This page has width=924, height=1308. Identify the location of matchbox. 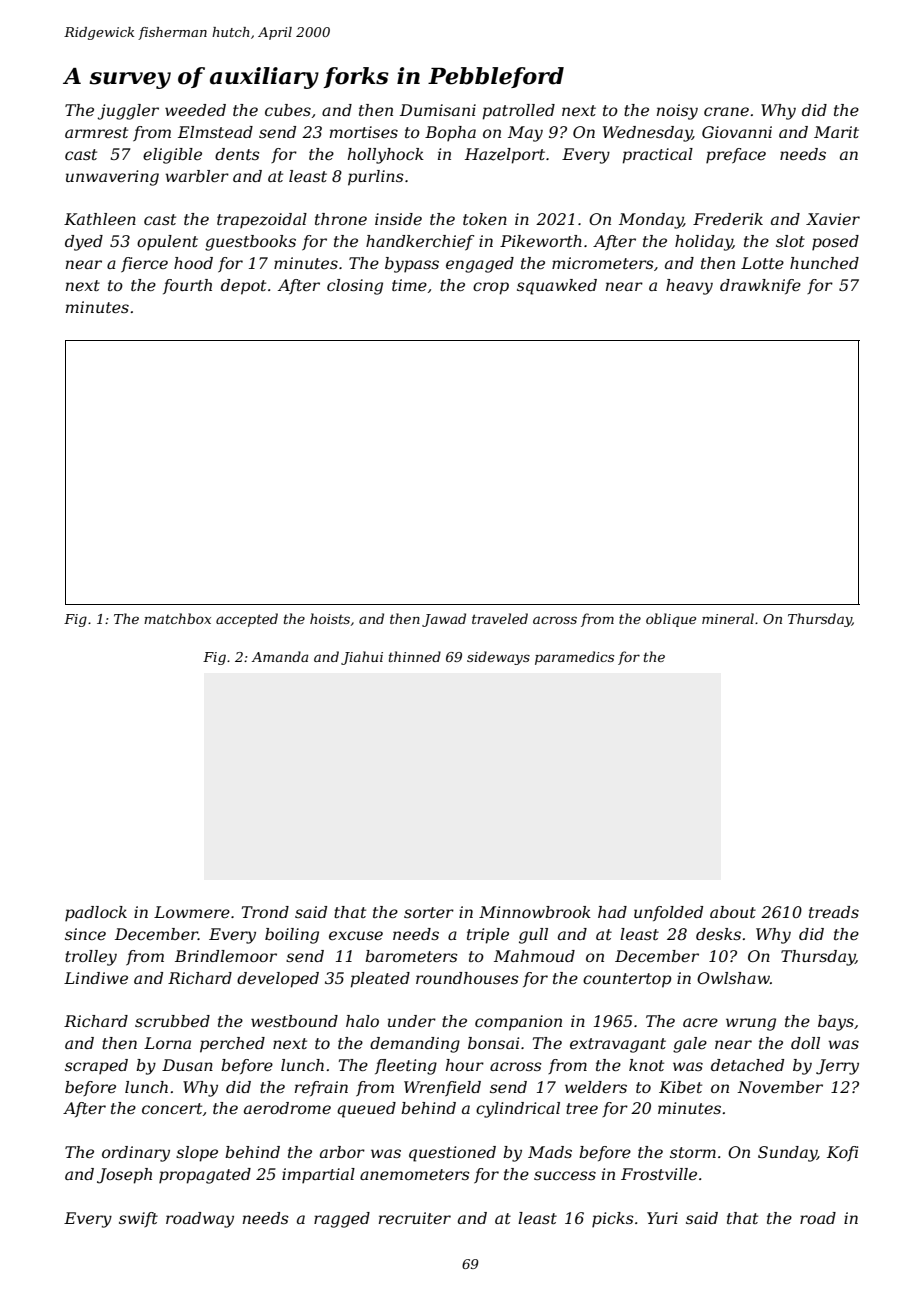
(177, 618).
